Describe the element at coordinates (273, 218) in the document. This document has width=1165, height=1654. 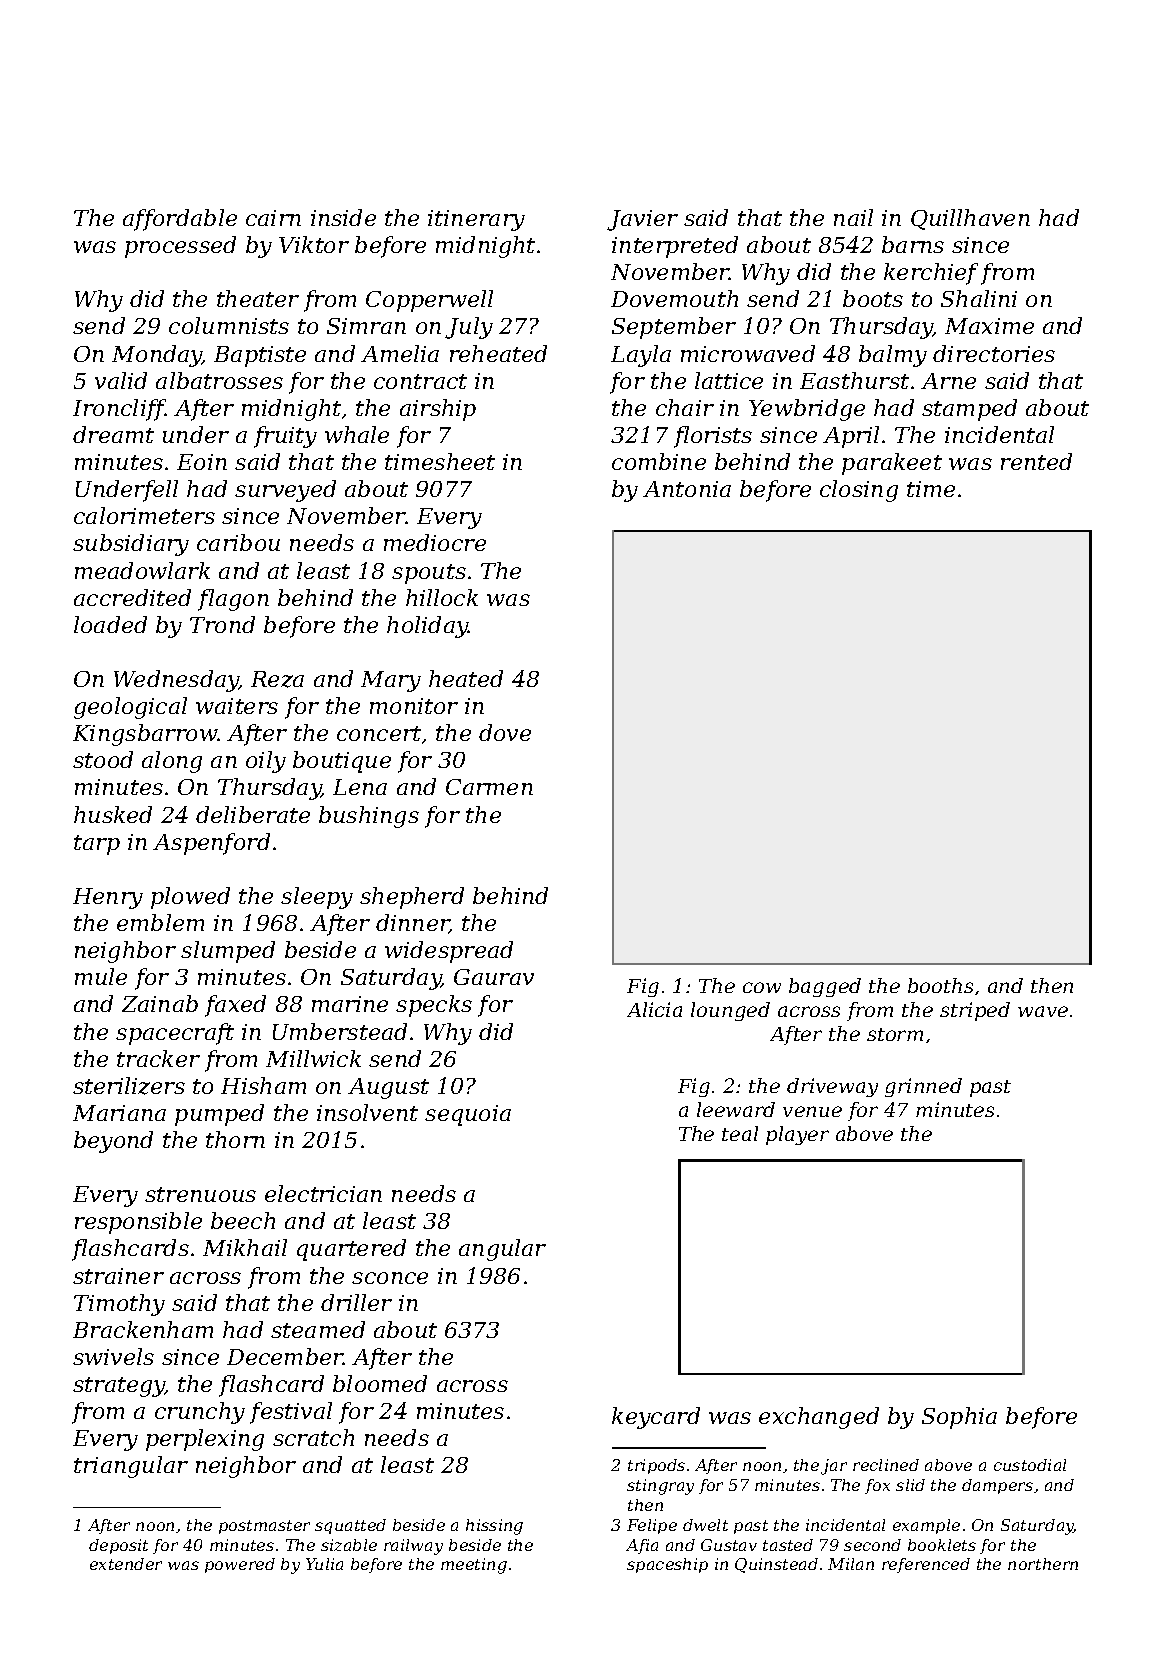
I see `cairn` at that location.
